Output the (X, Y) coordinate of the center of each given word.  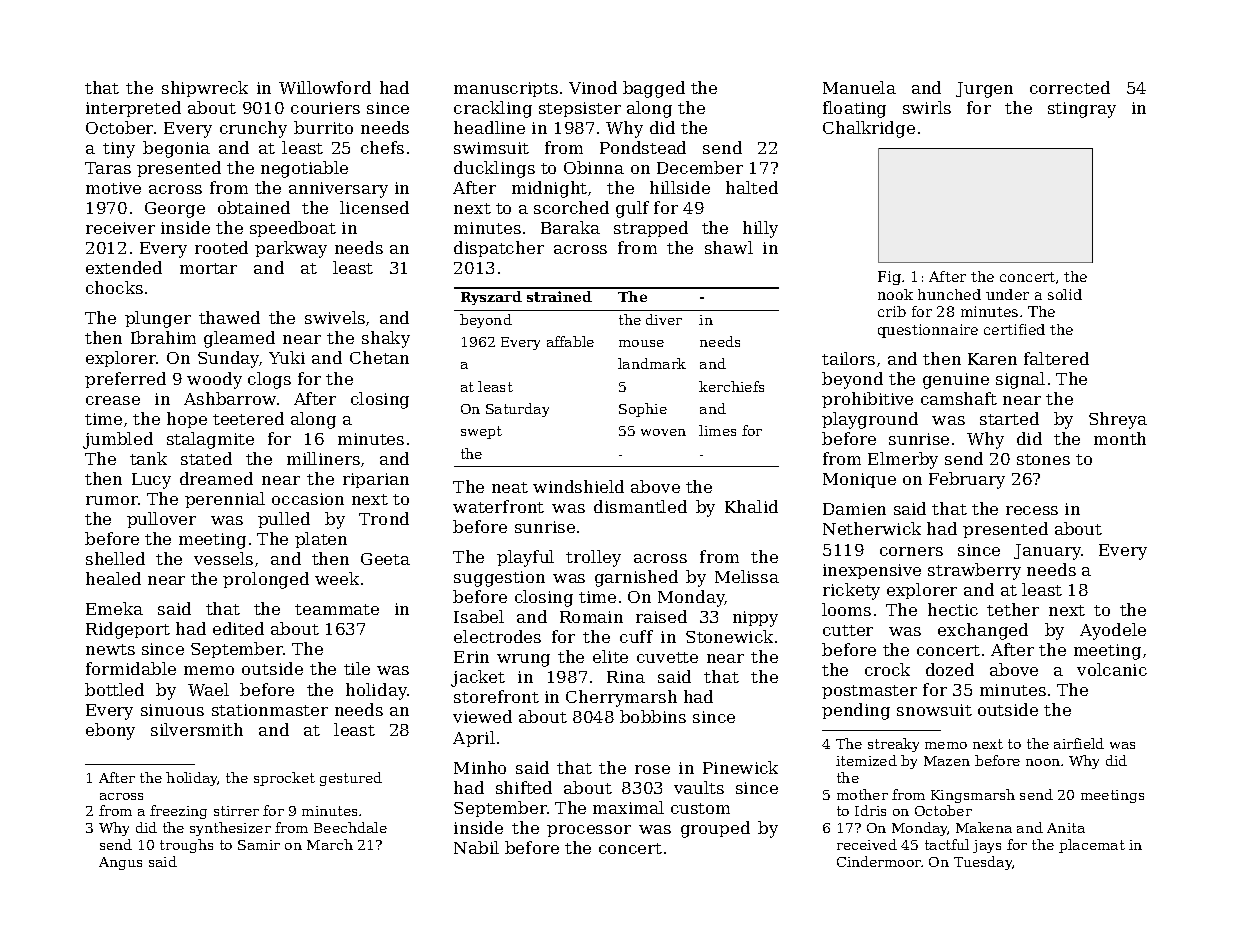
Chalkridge (869, 129)
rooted (221, 247)
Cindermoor (879, 861)
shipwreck (205, 89)
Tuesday (983, 863)
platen (321, 540)
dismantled (640, 506)
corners (911, 551)
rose (652, 769)
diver (664, 319)
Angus (120, 863)
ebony (110, 731)
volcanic (1112, 669)
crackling (493, 109)
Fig (889, 278)
